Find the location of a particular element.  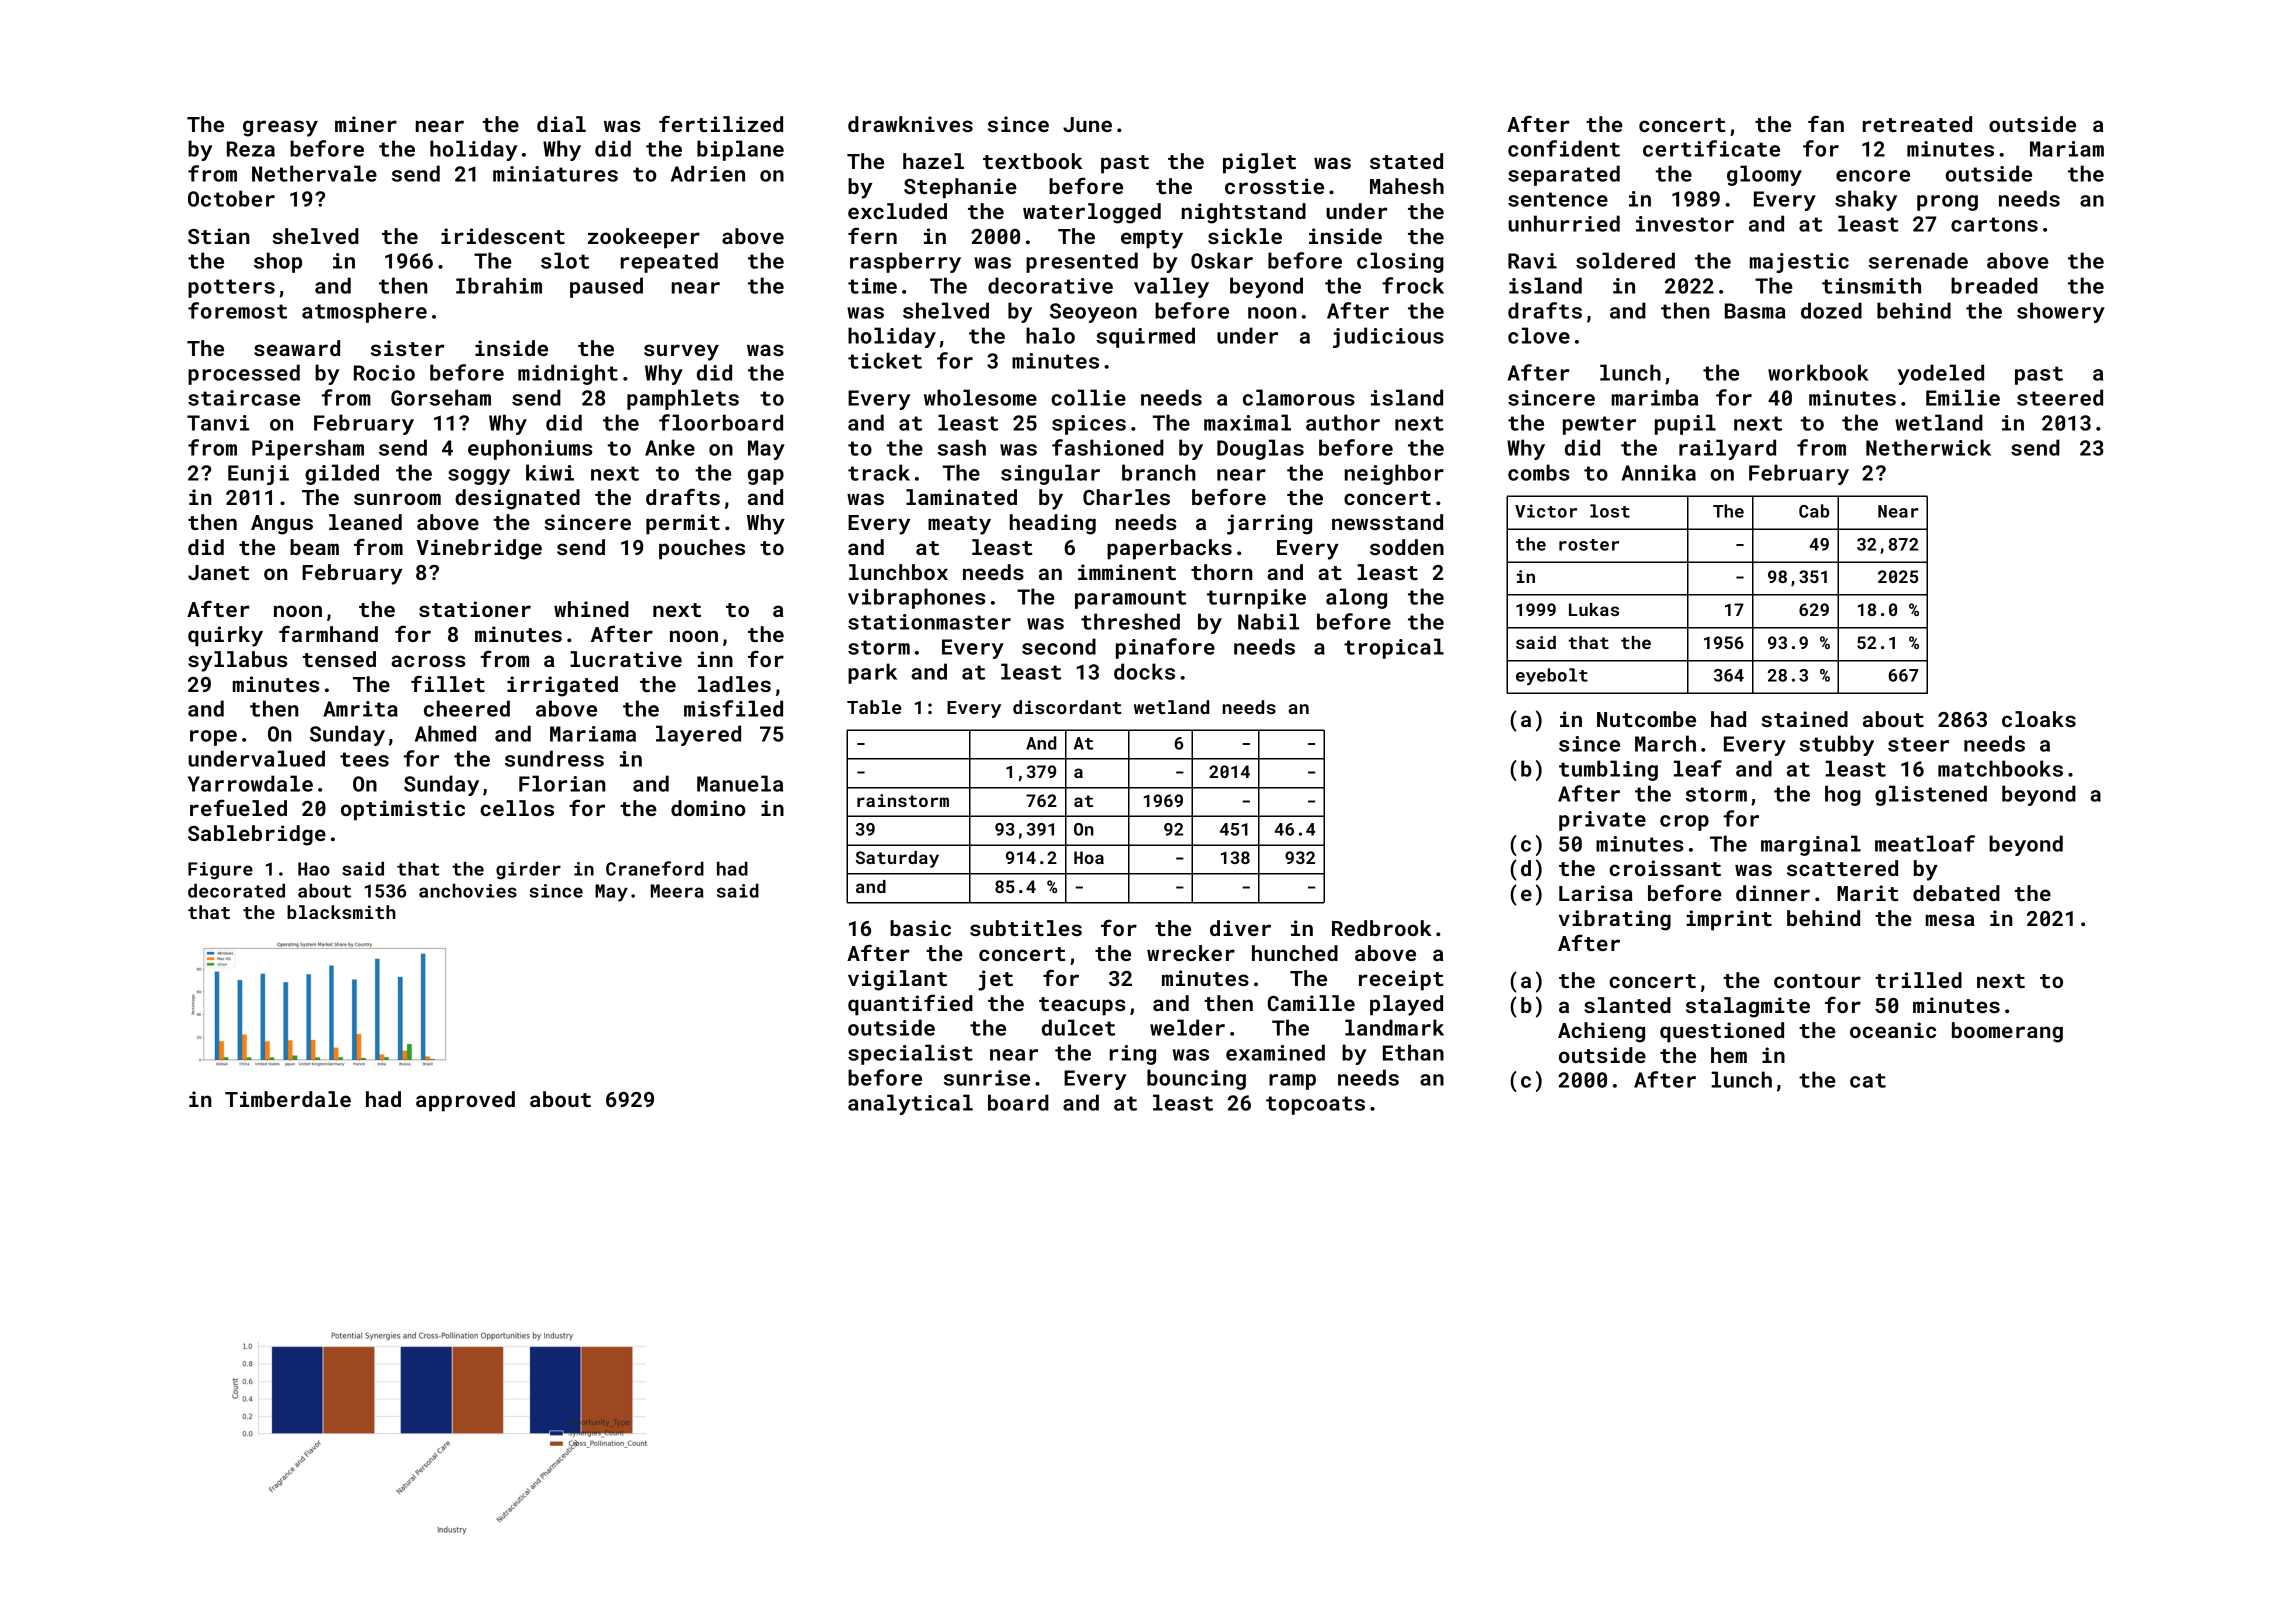

Mahesh is located at coordinates (1407, 186).
